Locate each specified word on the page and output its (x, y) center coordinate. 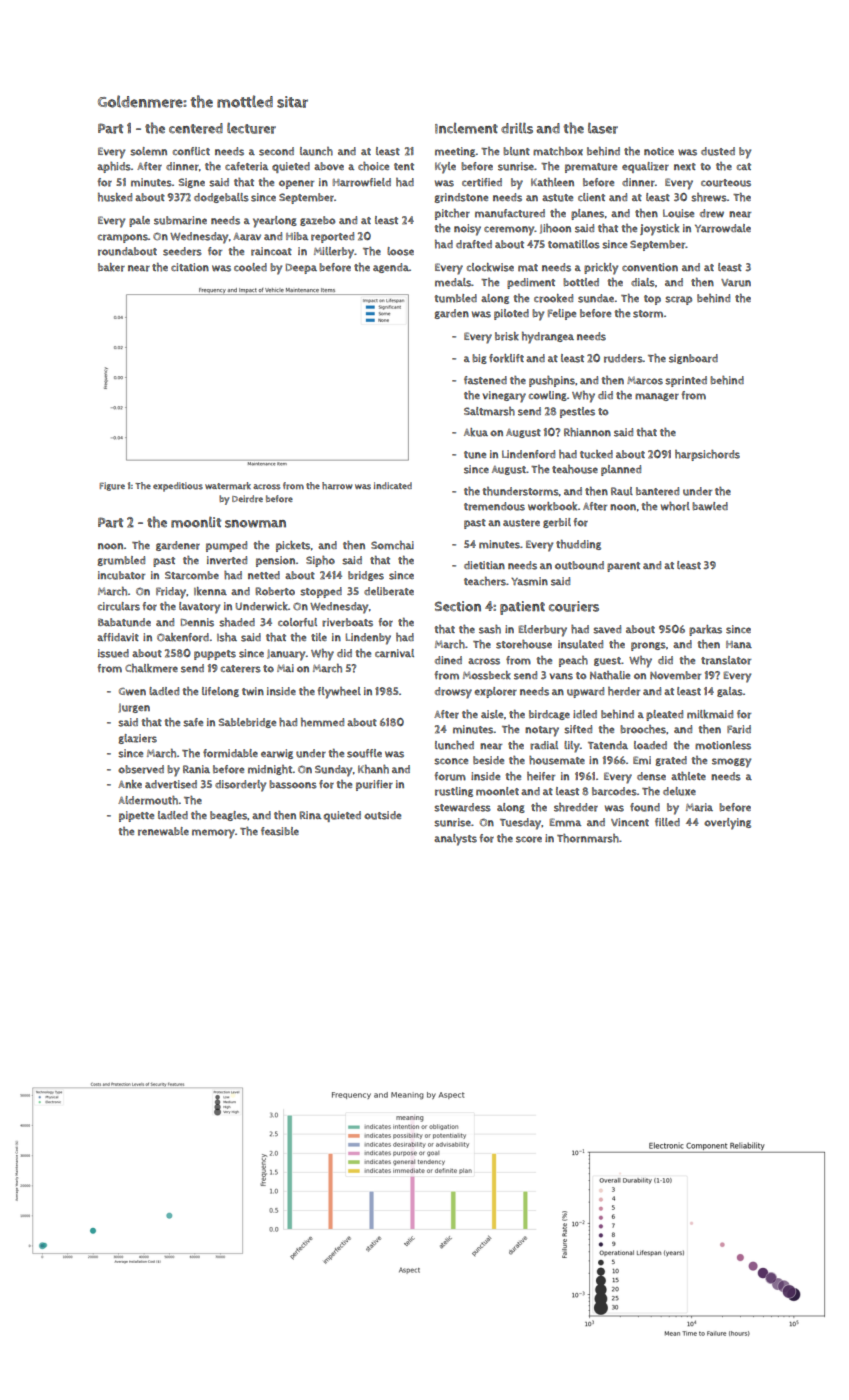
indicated (393, 485)
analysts (455, 840)
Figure (112, 486)
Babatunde (124, 622)
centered (196, 128)
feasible (280, 831)
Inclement (466, 128)
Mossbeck (487, 675)
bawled (710, 506)
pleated (664, 715)
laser (603, 128)
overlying (727, 824)
